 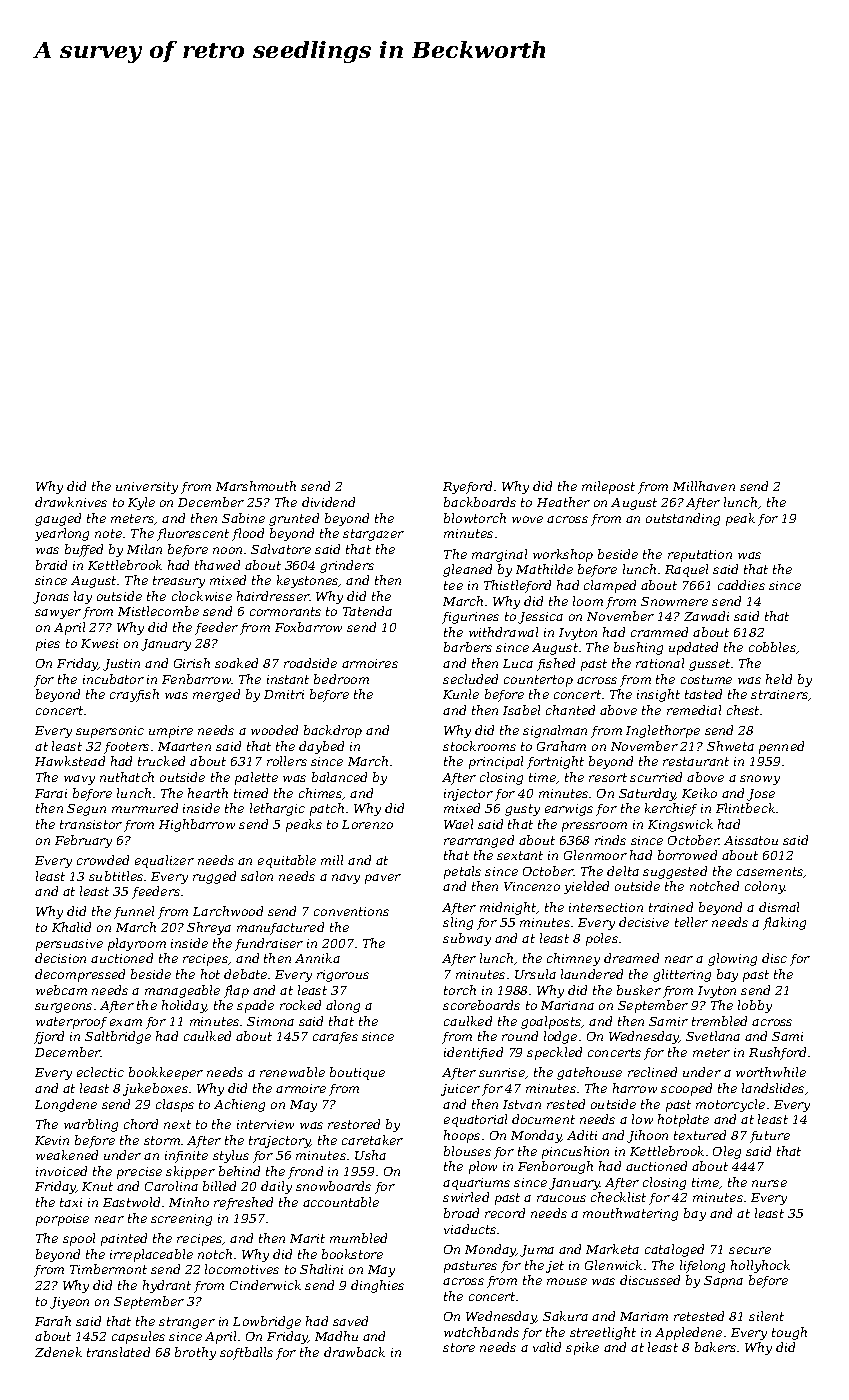 I want to click on held, so click(x=779, y=679).
